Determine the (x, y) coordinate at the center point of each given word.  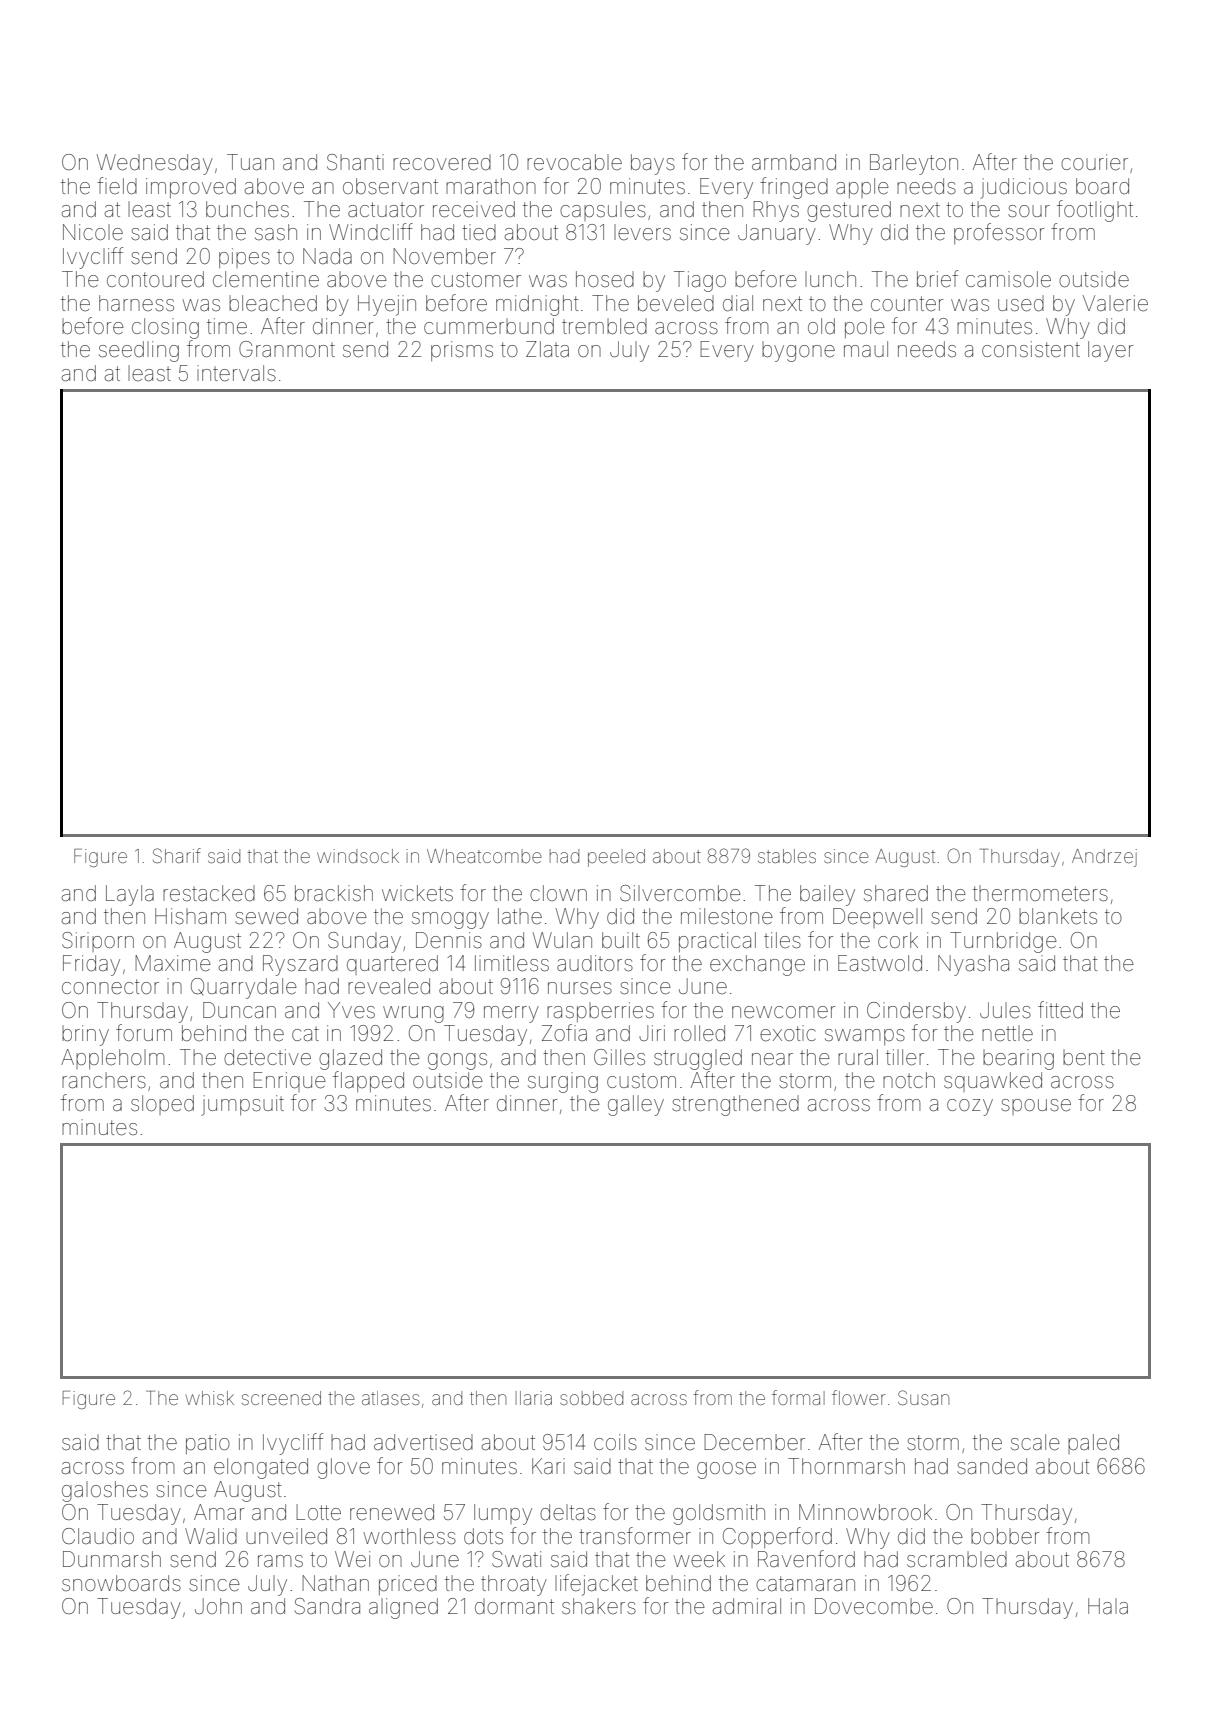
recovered (442, 162)
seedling (139, 351)
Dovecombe (874, 1606)
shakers (599, 1606)
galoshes (105, 1491)
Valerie (1115, 303)
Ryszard (300, 965)
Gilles (619, 1057)
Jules (1005, 1010)
